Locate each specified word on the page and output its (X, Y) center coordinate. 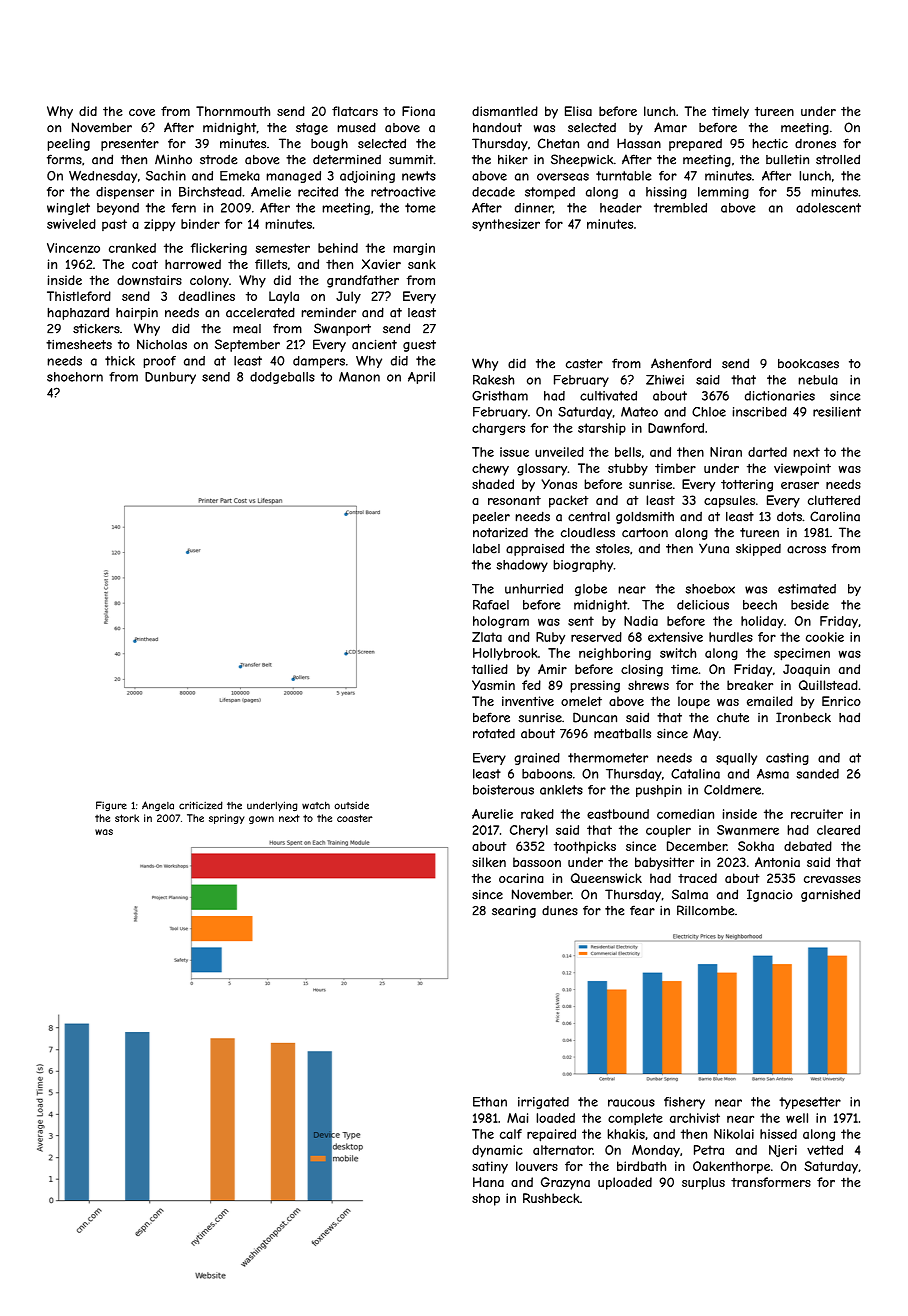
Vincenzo (73, 248)
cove (142, 112)
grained (537, 759)
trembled (680, 208)
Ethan (490, 1102)
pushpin (659, 791)
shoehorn (75, 377)
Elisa (578, 111)
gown (261, 820)
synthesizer (506, 225)
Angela (158, 806)
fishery (684, 1103)
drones (815, 144)
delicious (703, 605)
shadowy (522, 566)
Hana (488, 1182)
